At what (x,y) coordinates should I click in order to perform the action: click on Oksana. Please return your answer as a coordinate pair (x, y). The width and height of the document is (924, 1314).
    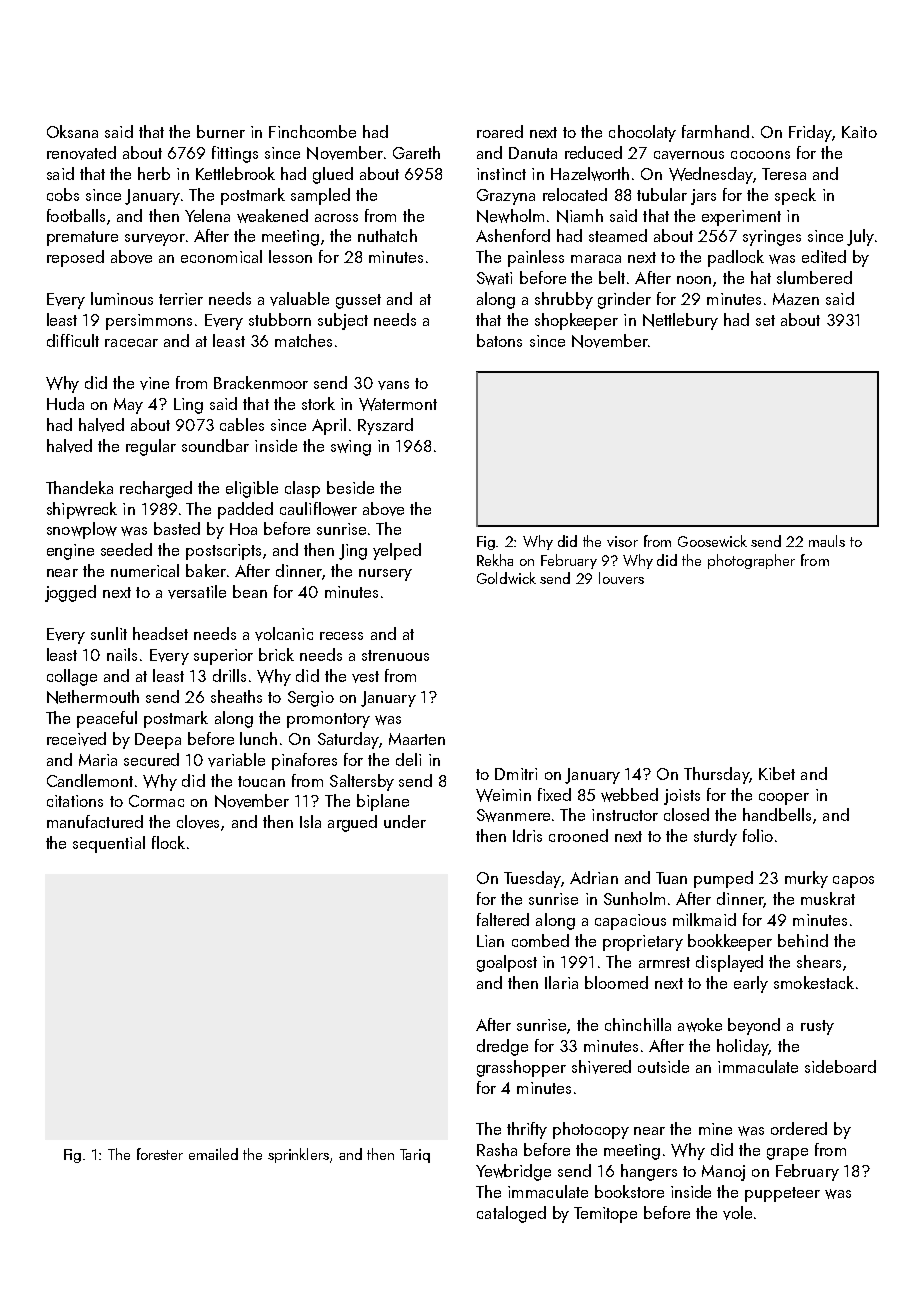
    Looking at the image, I should click on (72, 131).
